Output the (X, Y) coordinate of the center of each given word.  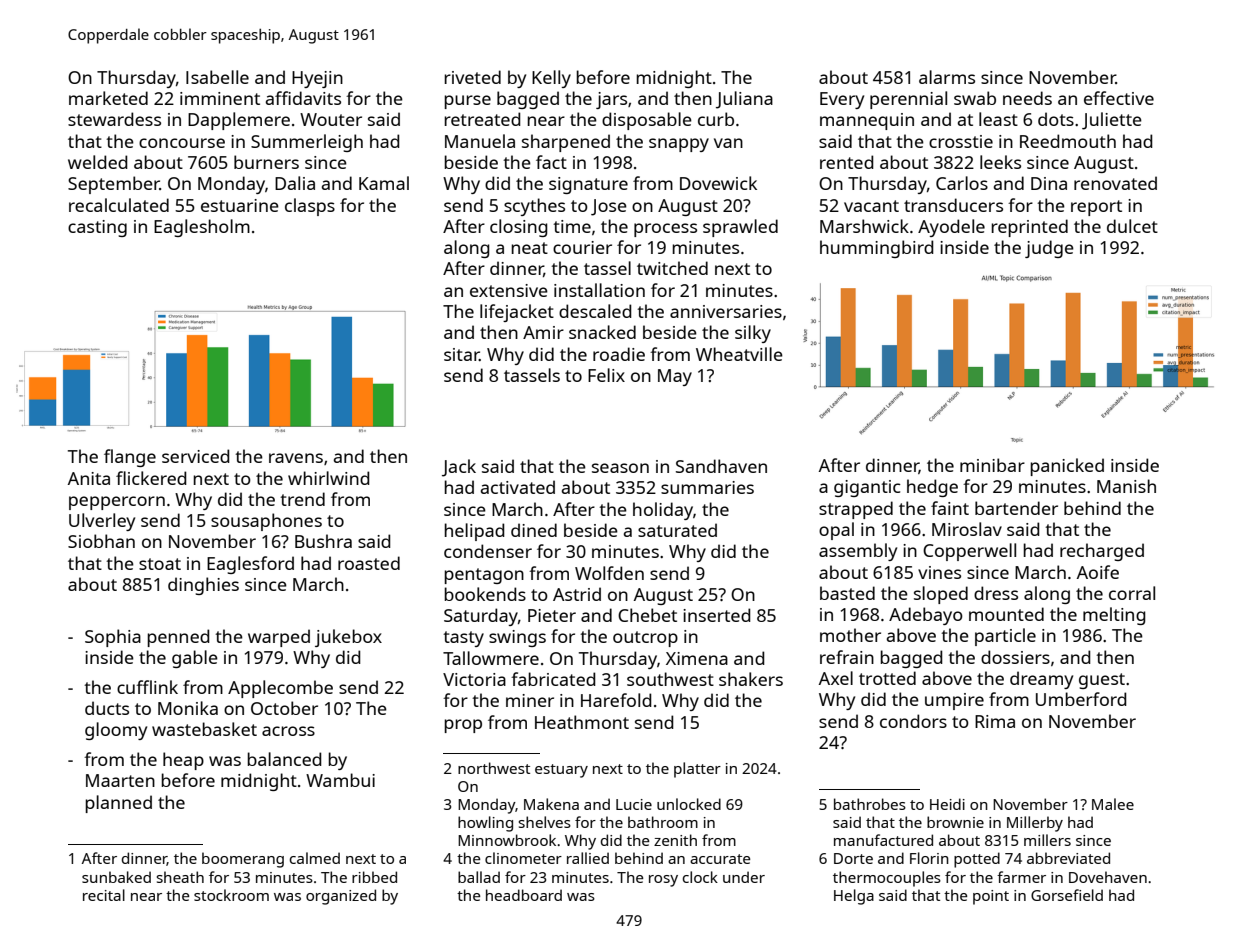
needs (1027, 98)
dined (534, 530)
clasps (310, 207)
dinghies (203, 586)
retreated (482, 119)
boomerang (243, 860)
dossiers (1015, 657)
